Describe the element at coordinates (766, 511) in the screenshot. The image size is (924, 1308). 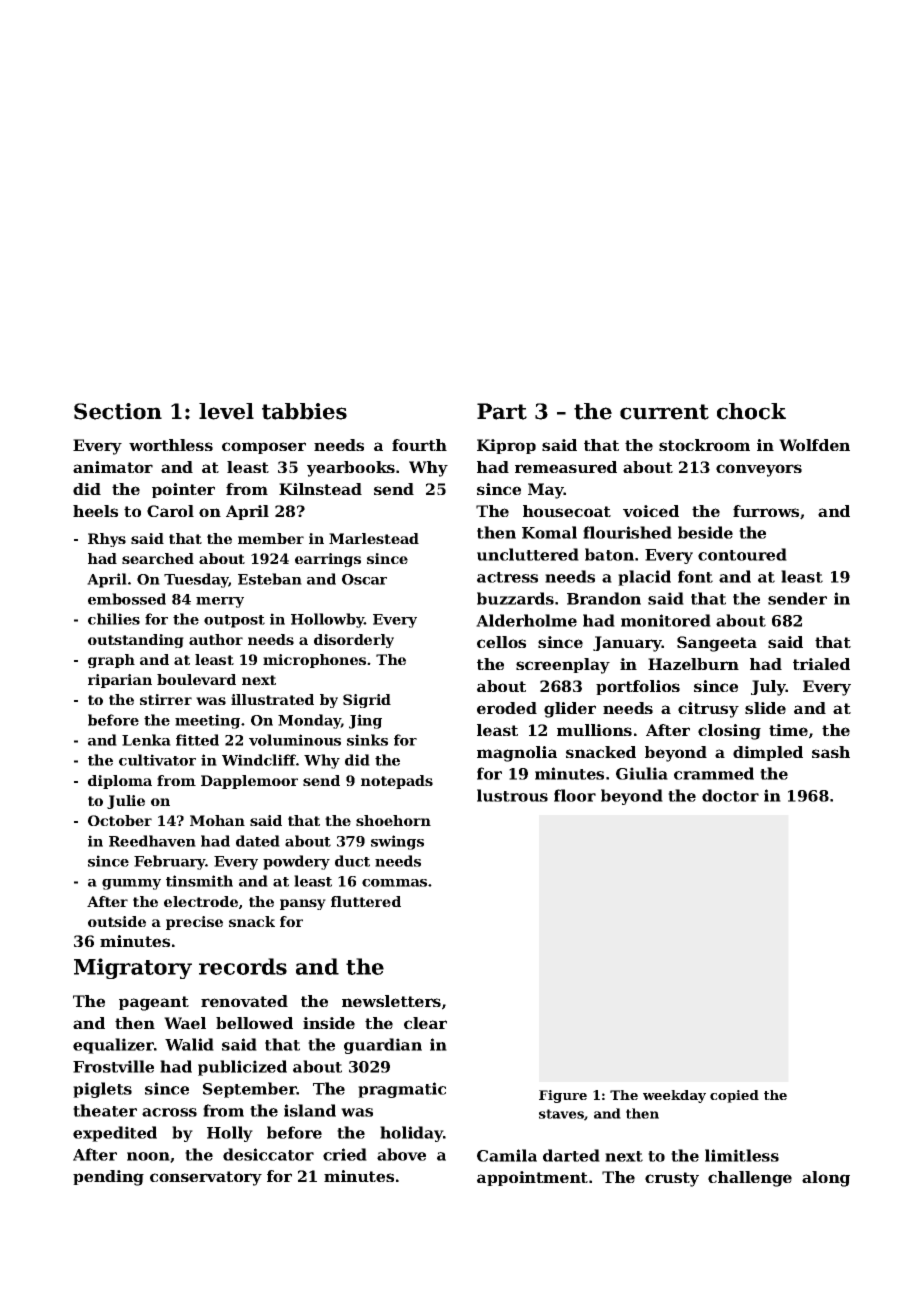
I see `furrows` at that location.
